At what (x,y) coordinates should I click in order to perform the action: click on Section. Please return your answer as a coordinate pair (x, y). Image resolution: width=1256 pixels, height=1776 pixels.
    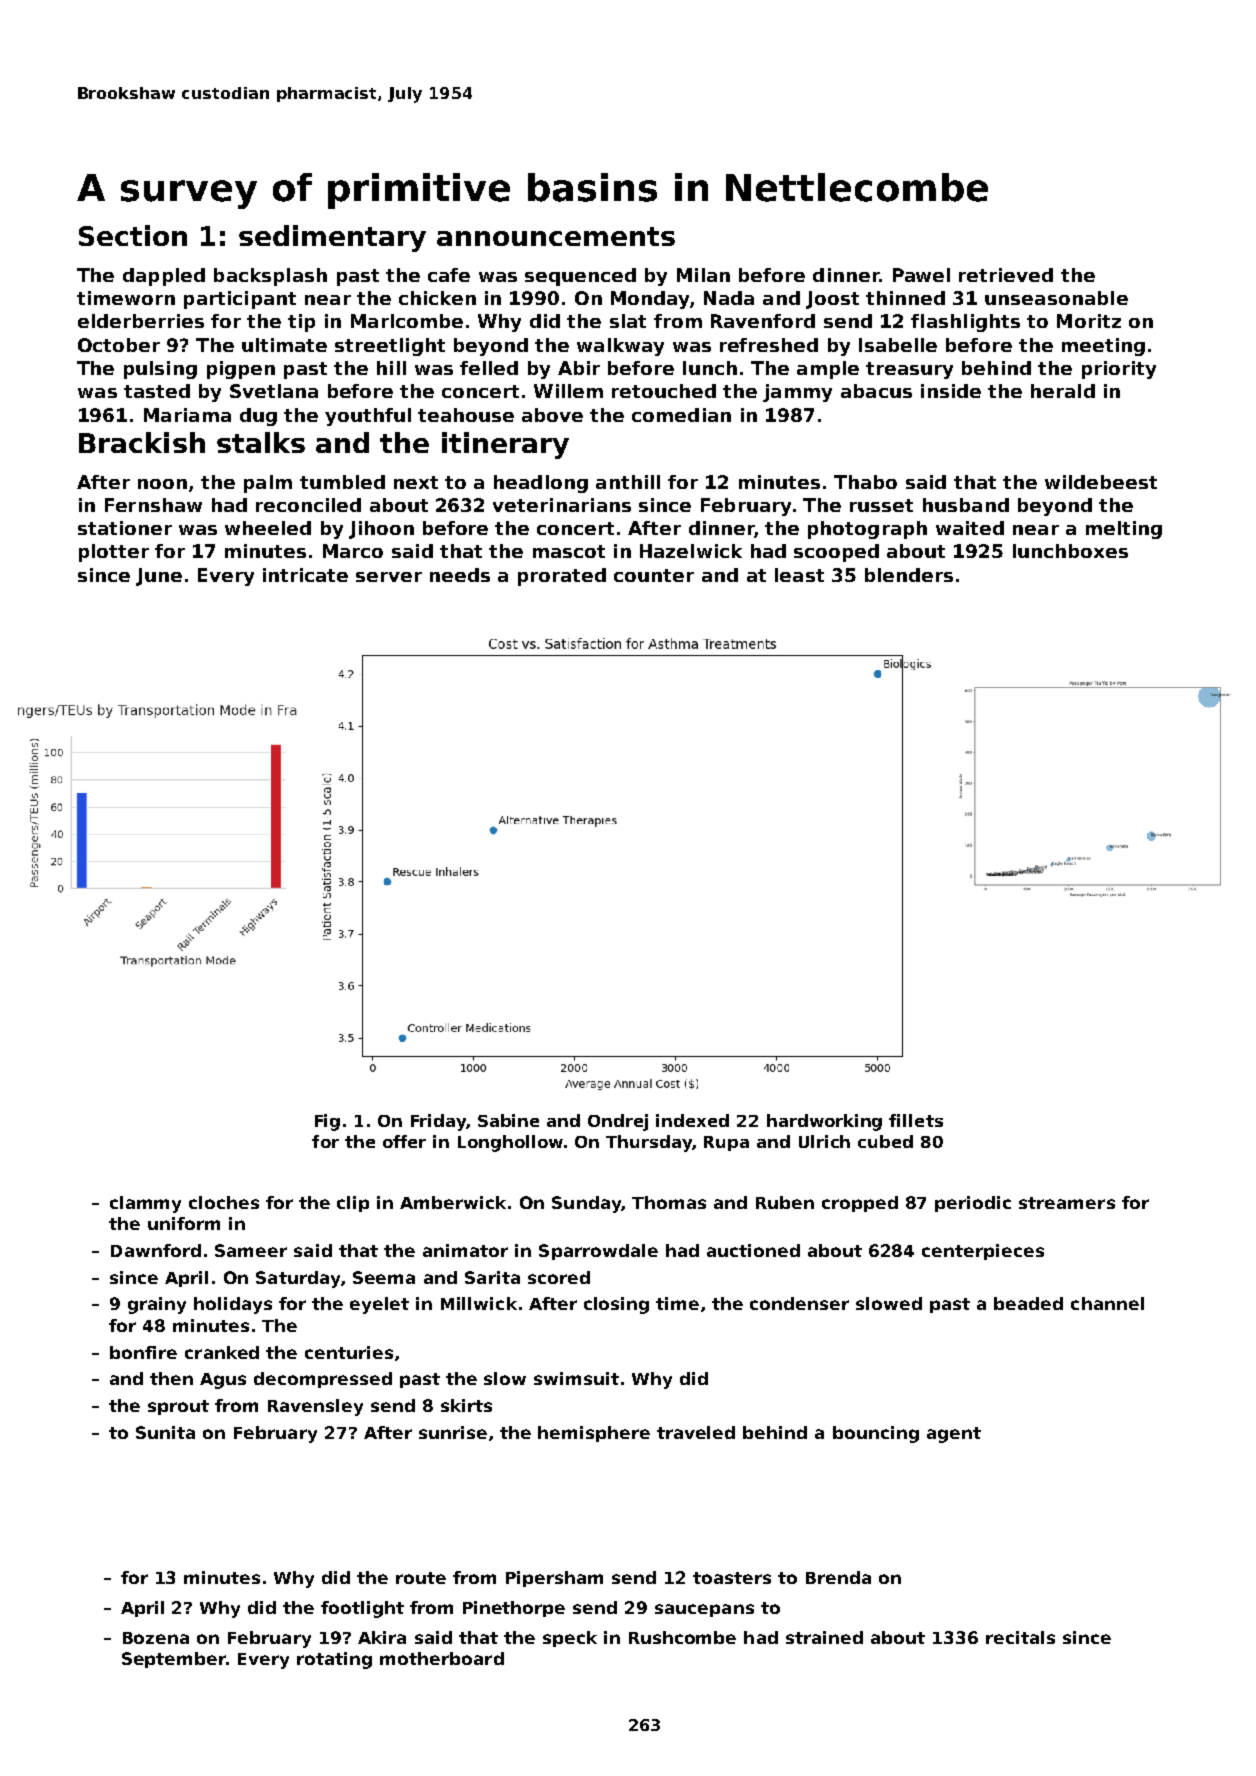
    Looking at the image, I should click on (133, 235).
